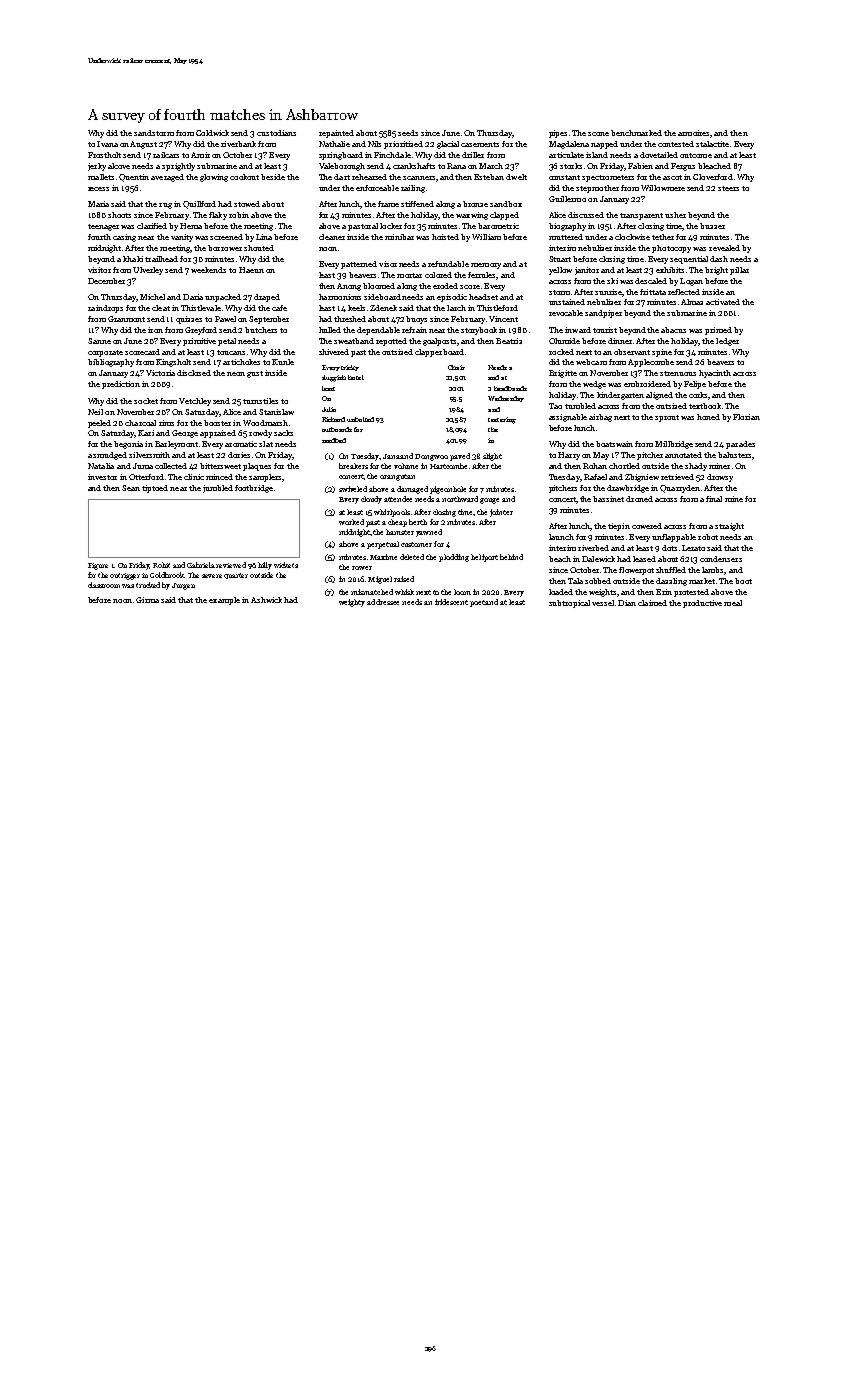 The width and height of the screenshot is (849, 1400). Describe the element at coordinates (408, 133) in the screenshot. I see `seeds` at that location.
